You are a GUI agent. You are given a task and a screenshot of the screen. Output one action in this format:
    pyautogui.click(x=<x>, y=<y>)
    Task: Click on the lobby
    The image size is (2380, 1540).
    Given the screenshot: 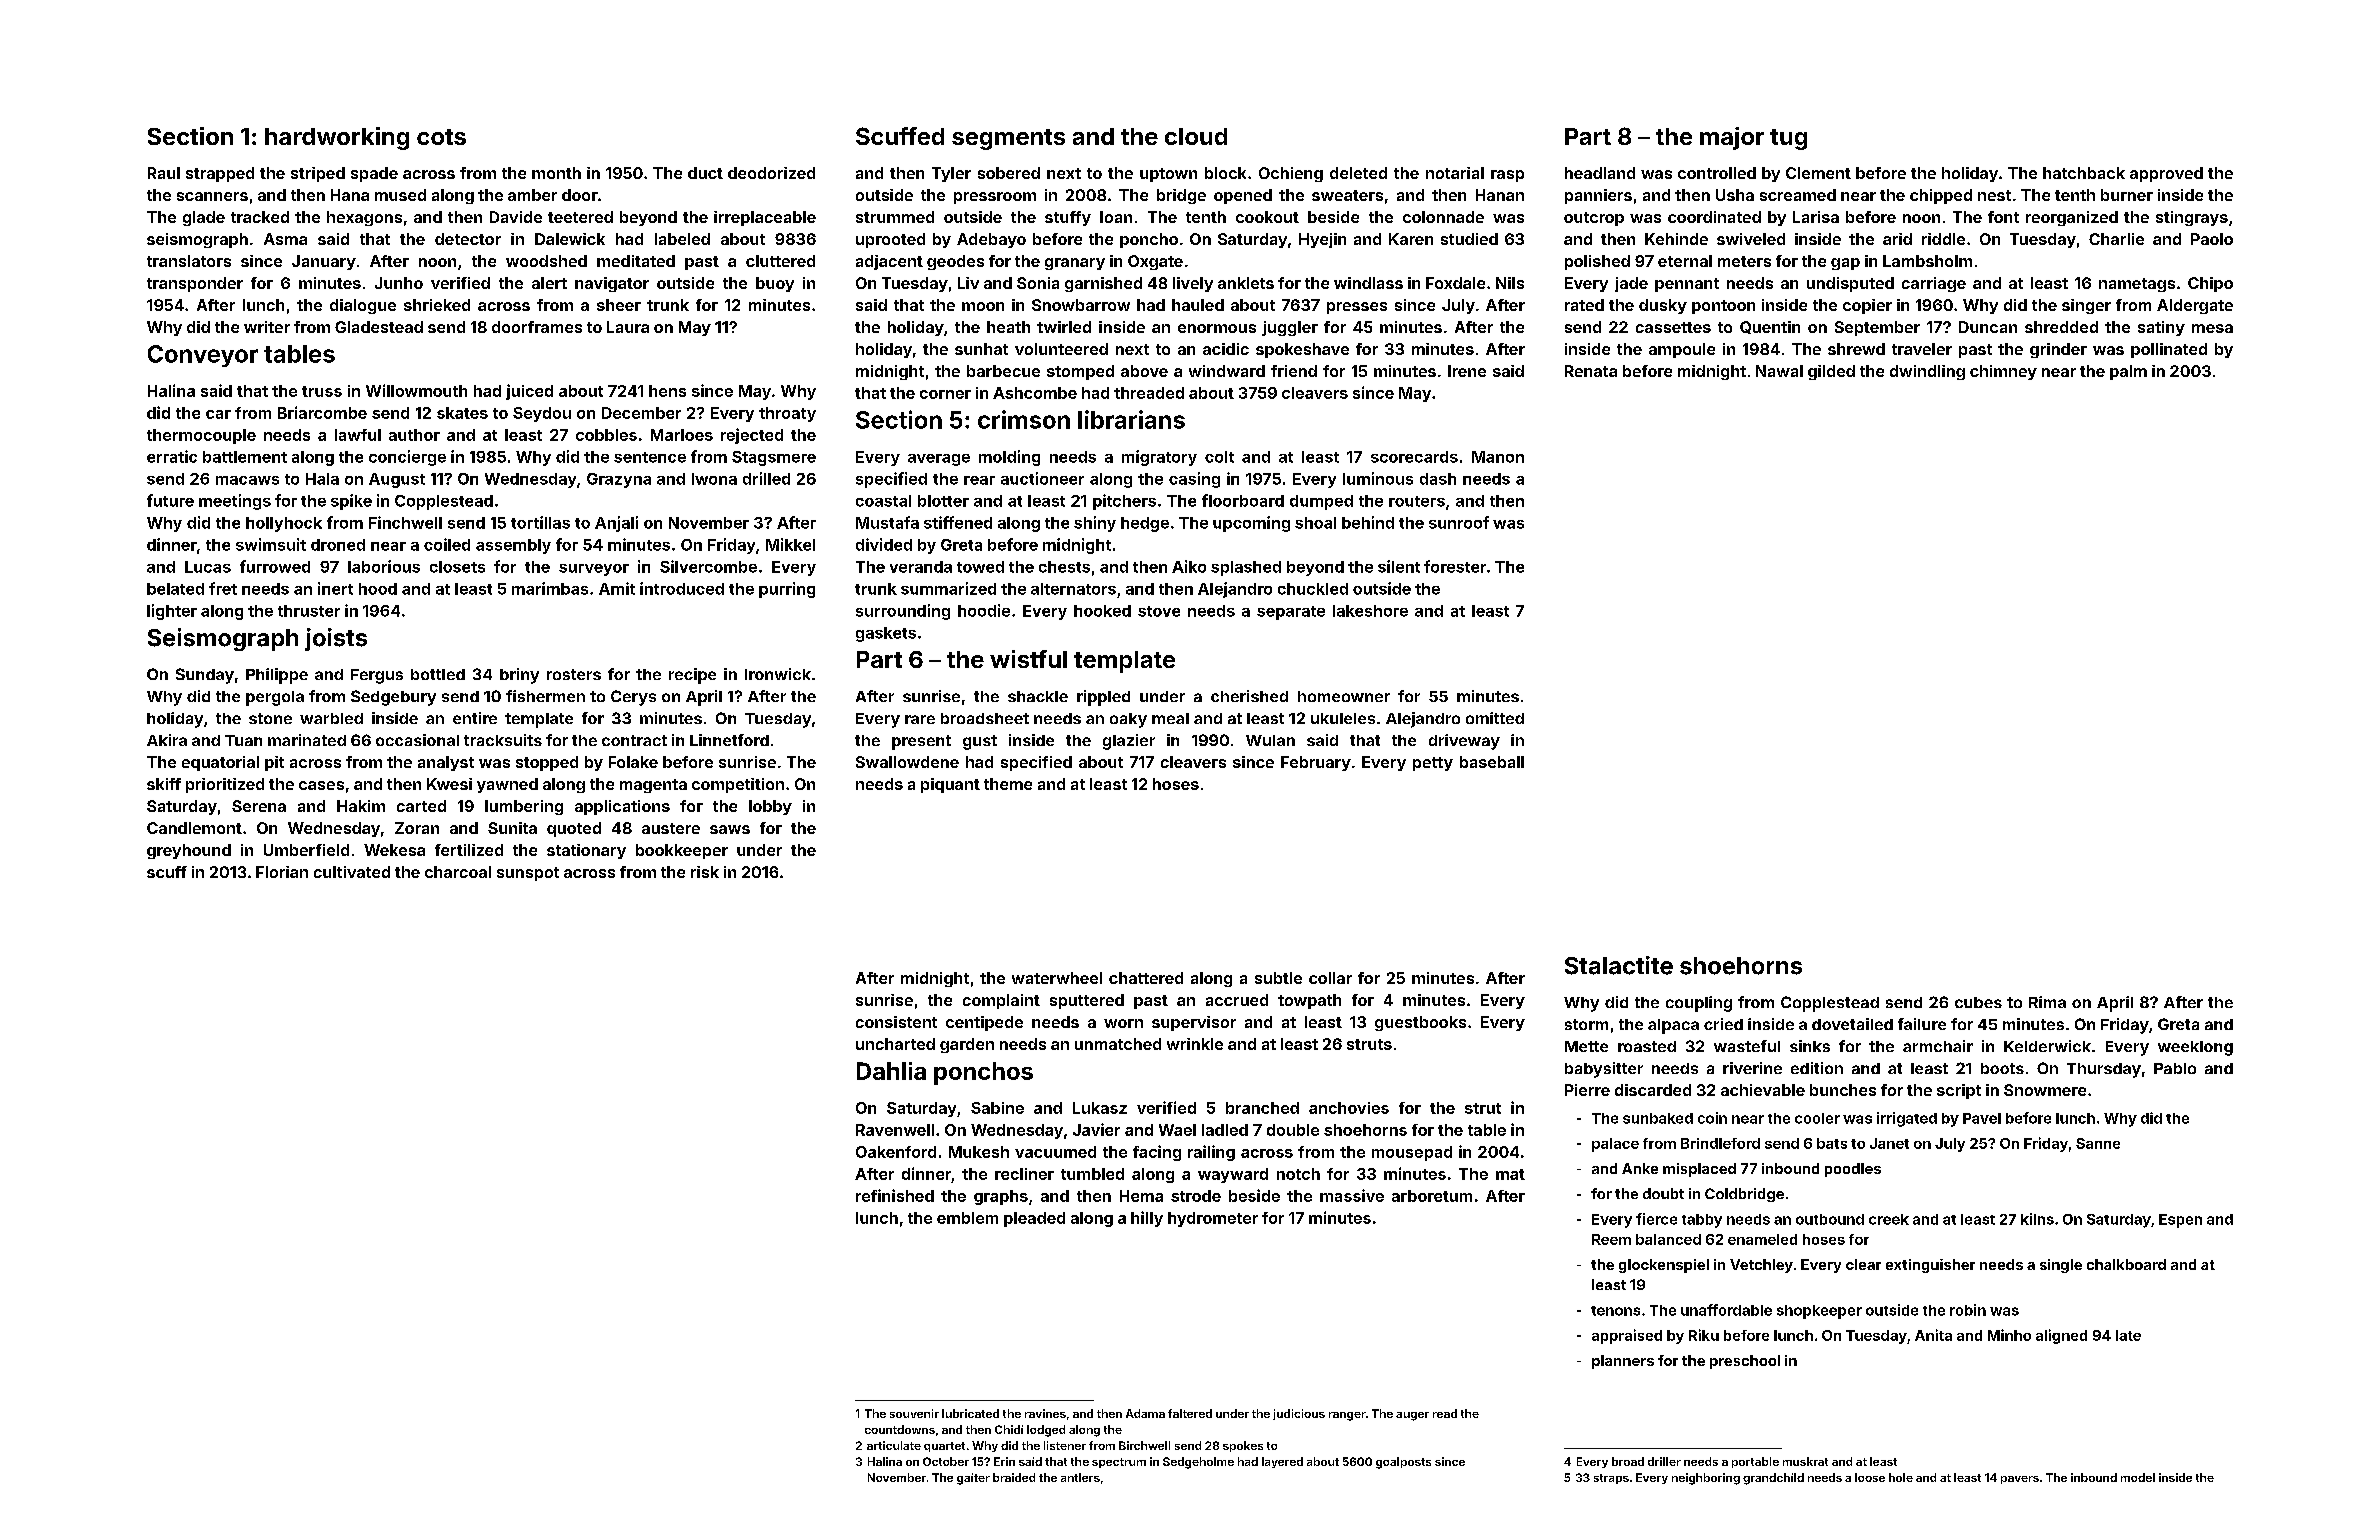 What is the action you would take?
    pyautogui.click(x=770, y=807)
